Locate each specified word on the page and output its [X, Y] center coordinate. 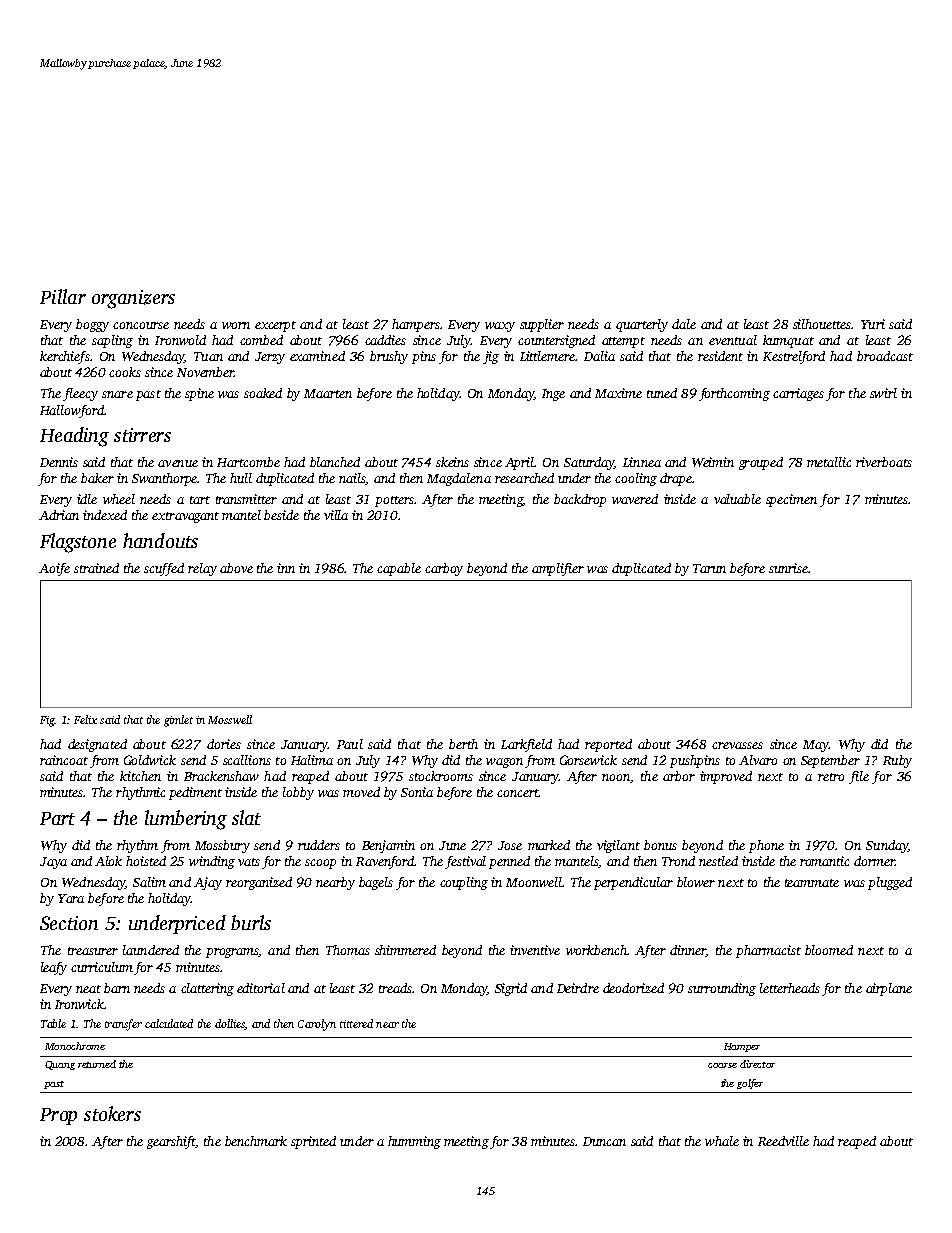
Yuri [873, 324]
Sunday [887, 846]
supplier [542, 325]
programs [232, 953]
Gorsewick [588, 760]
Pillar [63, 296]
